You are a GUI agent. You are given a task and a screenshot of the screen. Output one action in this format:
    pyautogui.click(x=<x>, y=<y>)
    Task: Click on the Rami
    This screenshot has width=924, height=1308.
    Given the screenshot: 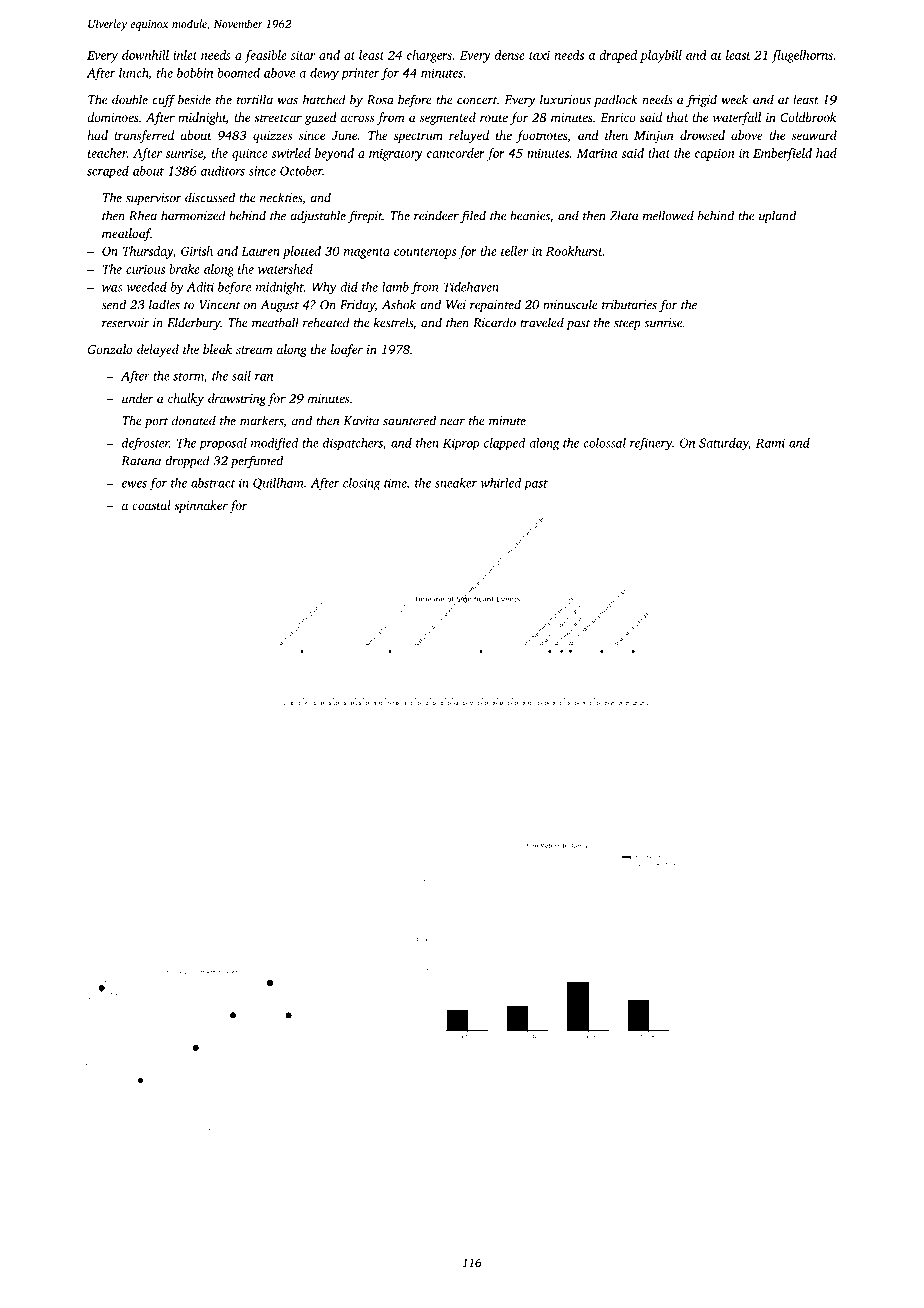 What is the action you would take?
    pyautogui.click(x=770, y=443)
